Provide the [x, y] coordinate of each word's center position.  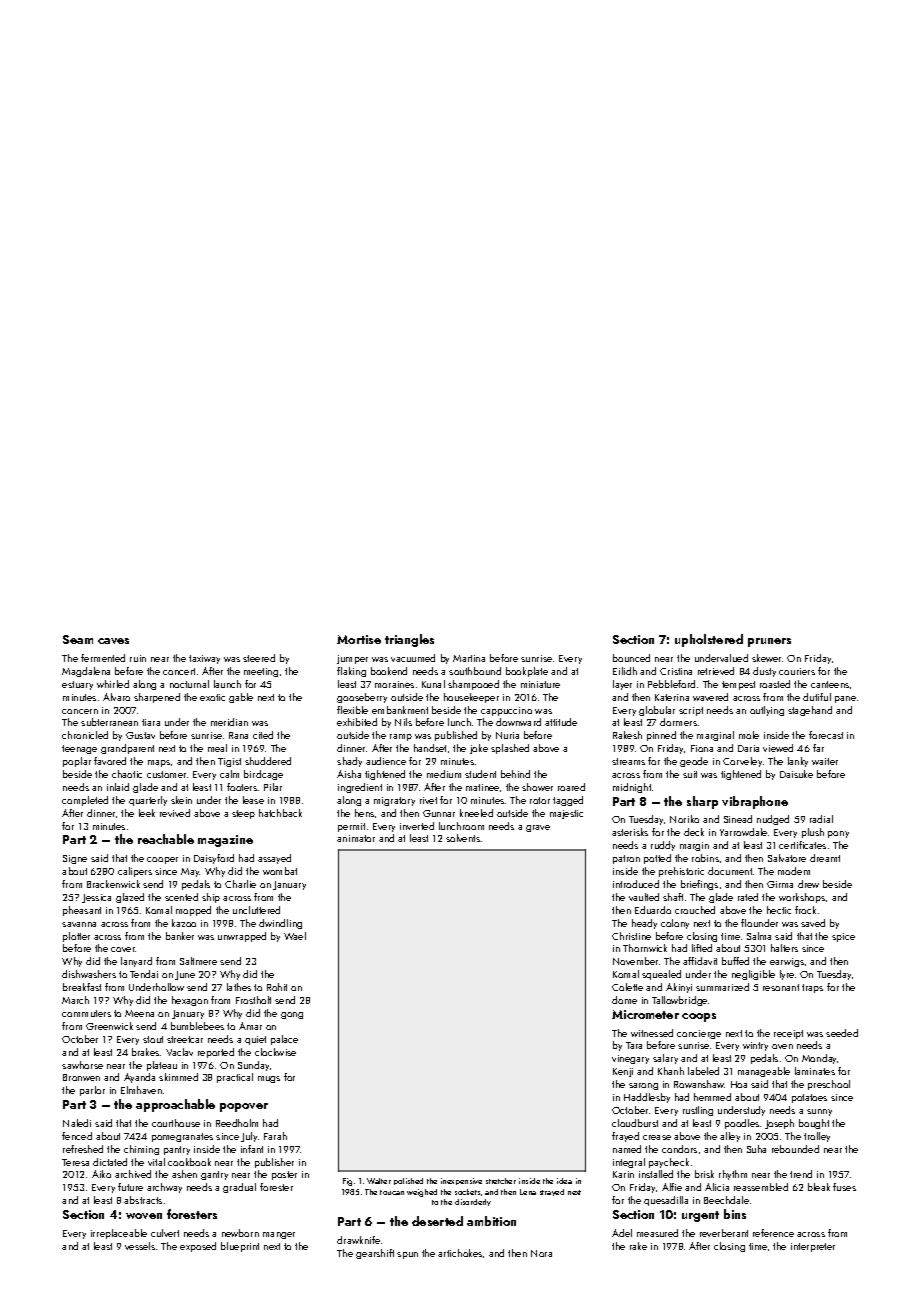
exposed [198, 1247]
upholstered [709, 640]
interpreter [813, 1247]
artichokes [460, 1253]
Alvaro [116, 697]
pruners [769, 642]
